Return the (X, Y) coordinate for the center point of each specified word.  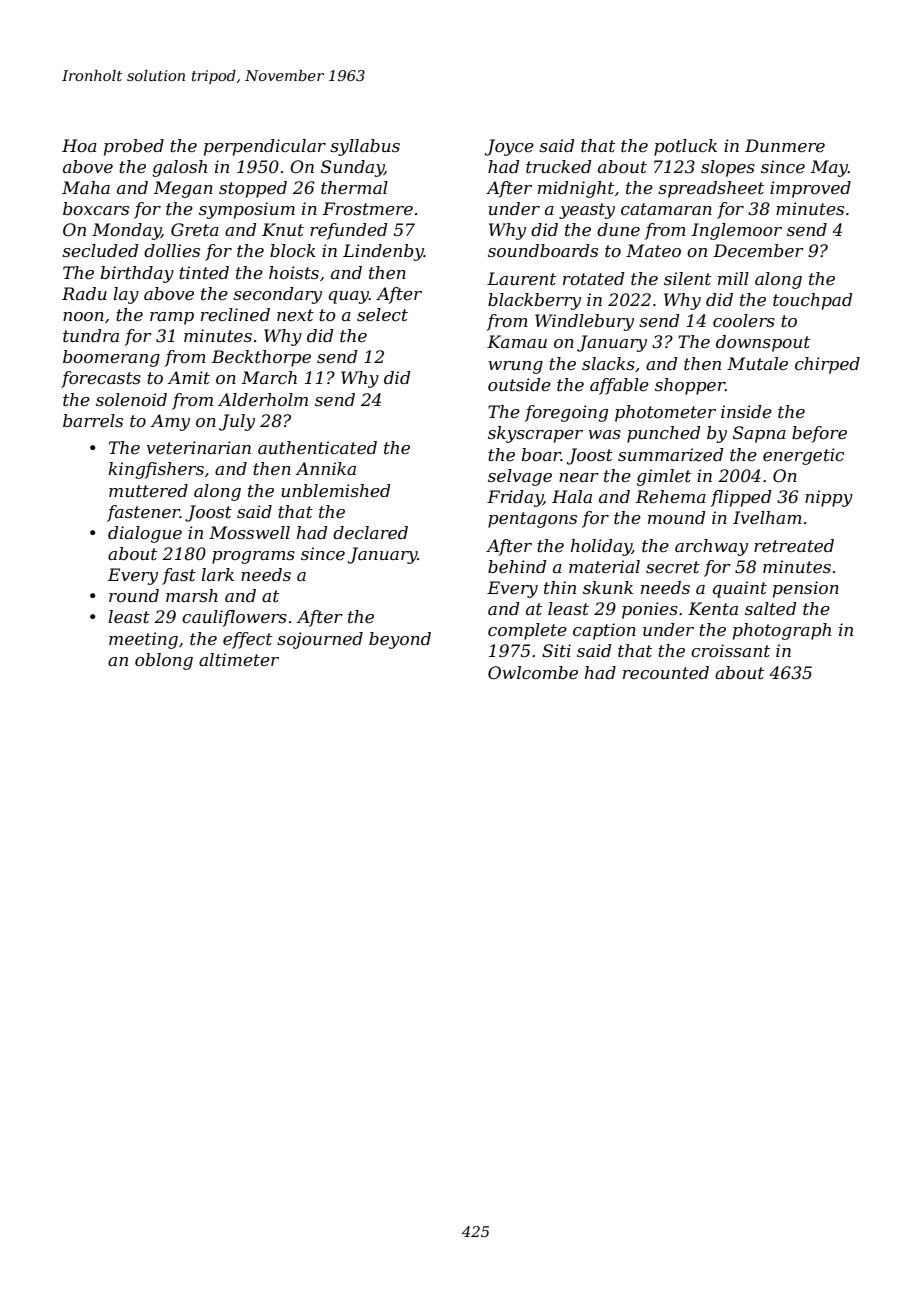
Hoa (79, 145)
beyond (400, 640)
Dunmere (785, 145)
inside (746, 411)
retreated (794, 545)
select (382, 314)
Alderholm (263, 399)
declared (370, 532)
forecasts (101, 379)
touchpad (812, 301)
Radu (84, 293)
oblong (164, 661)
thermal (354, 187)
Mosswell (249, 532)
